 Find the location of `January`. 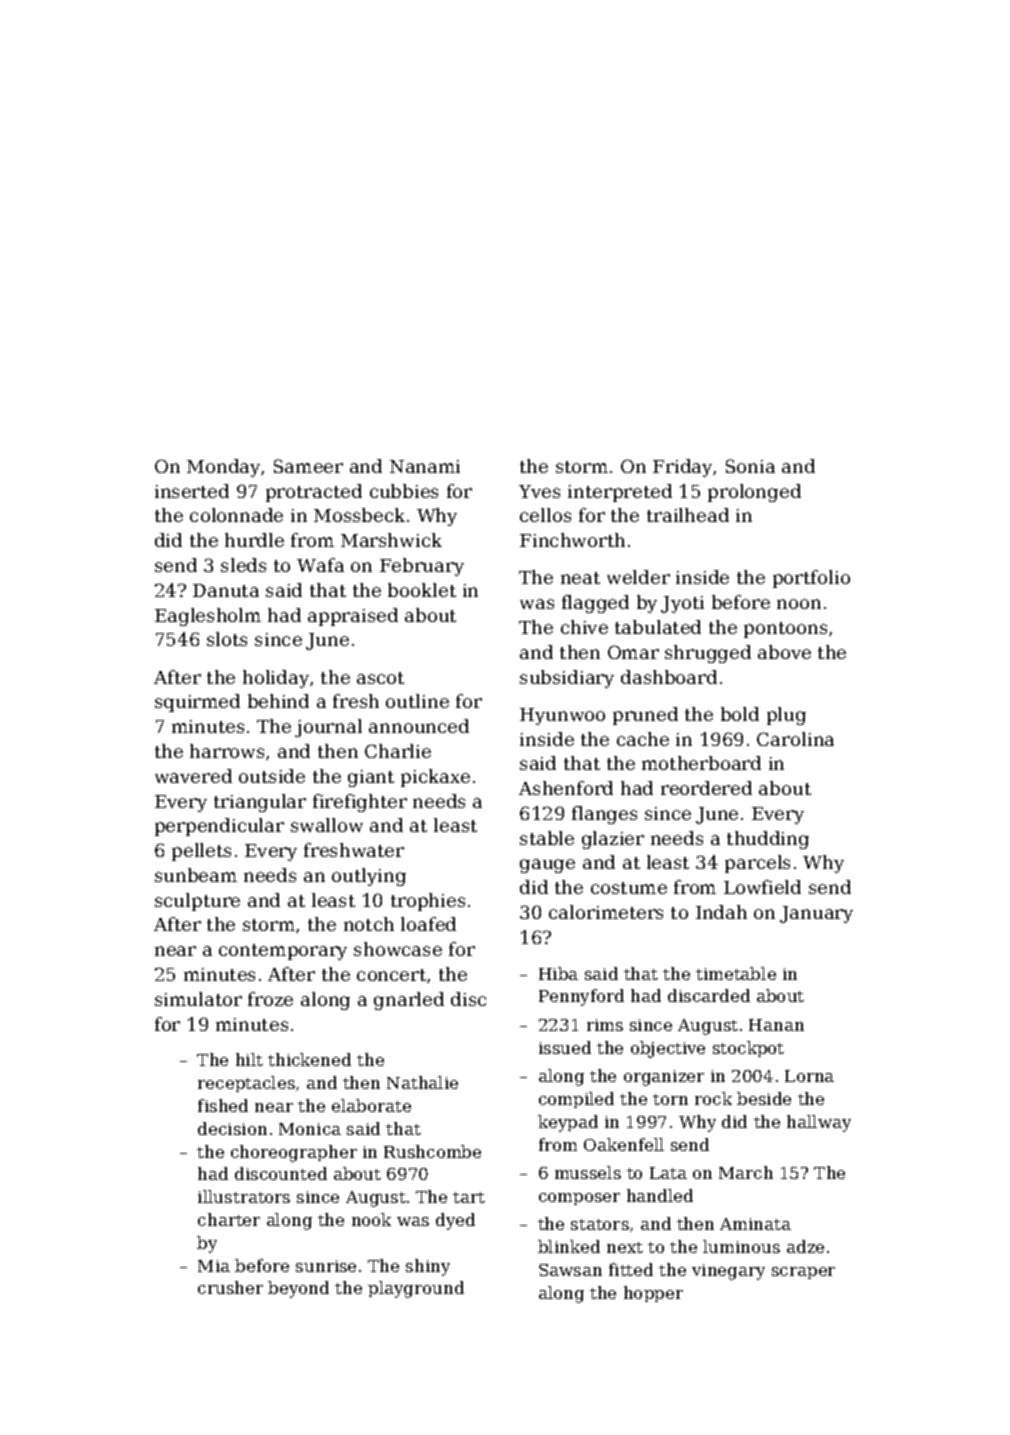

January is located at coordinates (816, 914).
